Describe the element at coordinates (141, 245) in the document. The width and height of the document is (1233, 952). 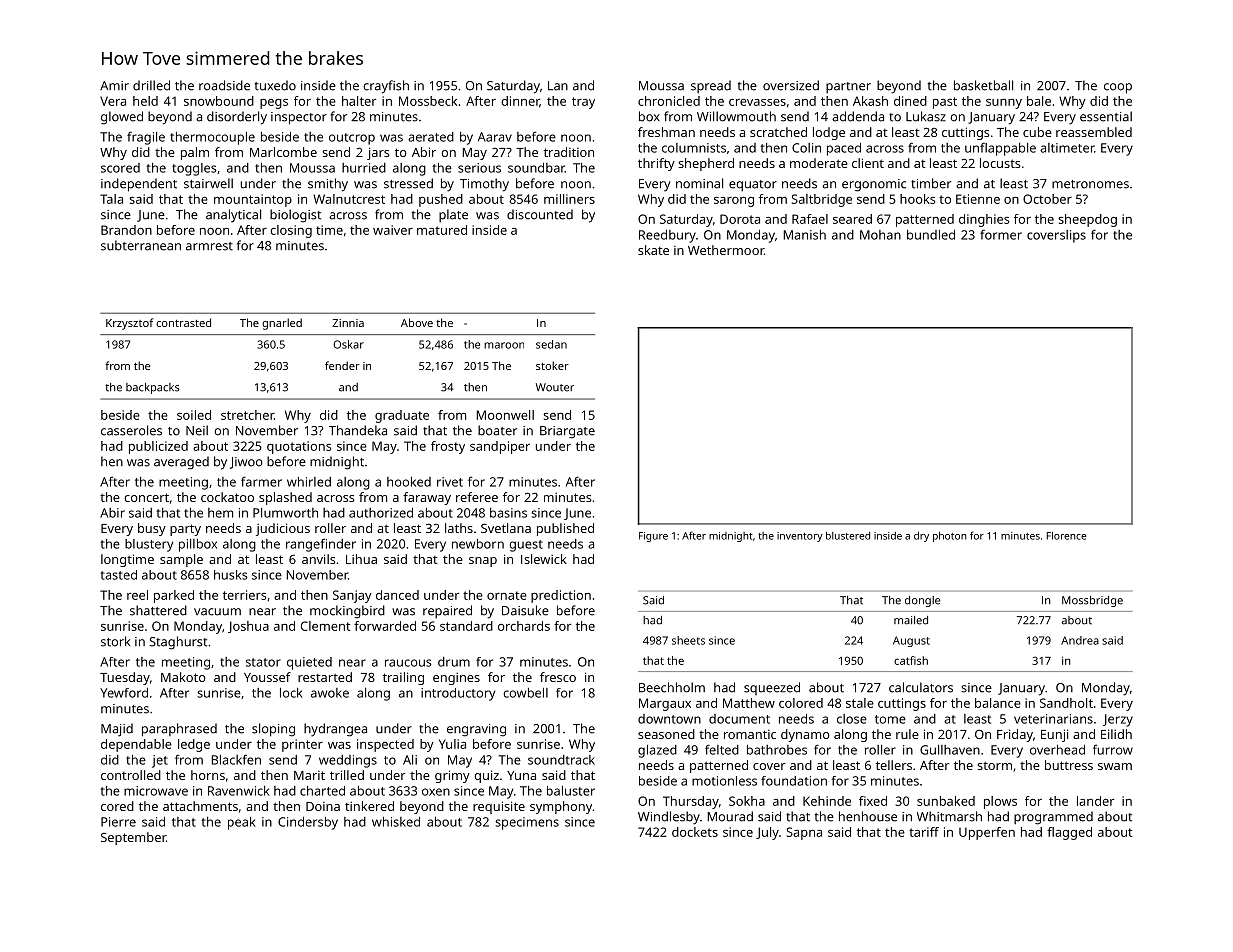
I see `subterranean` at that location.
